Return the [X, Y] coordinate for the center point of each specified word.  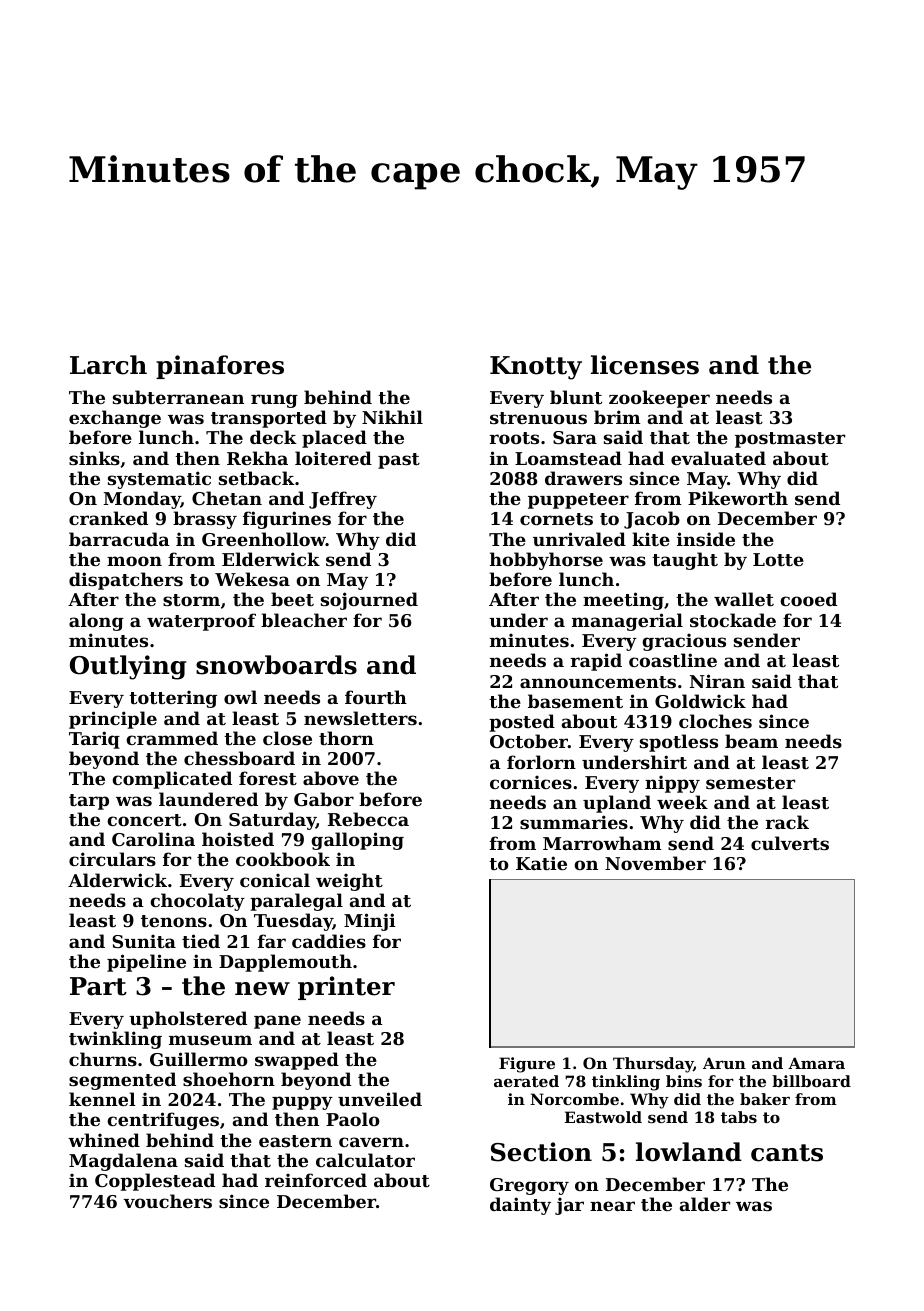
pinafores [220, 367]
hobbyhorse [546, 561]
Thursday [653, 1065]
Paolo [353, 1119]
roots [514, 438]
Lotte [778, 559]
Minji [370, 922]
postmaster [790, 440]
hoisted [238, 839]
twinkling [115, 1040]
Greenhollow [264, 539]
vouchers [167, 1201]
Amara [816, 1063]
